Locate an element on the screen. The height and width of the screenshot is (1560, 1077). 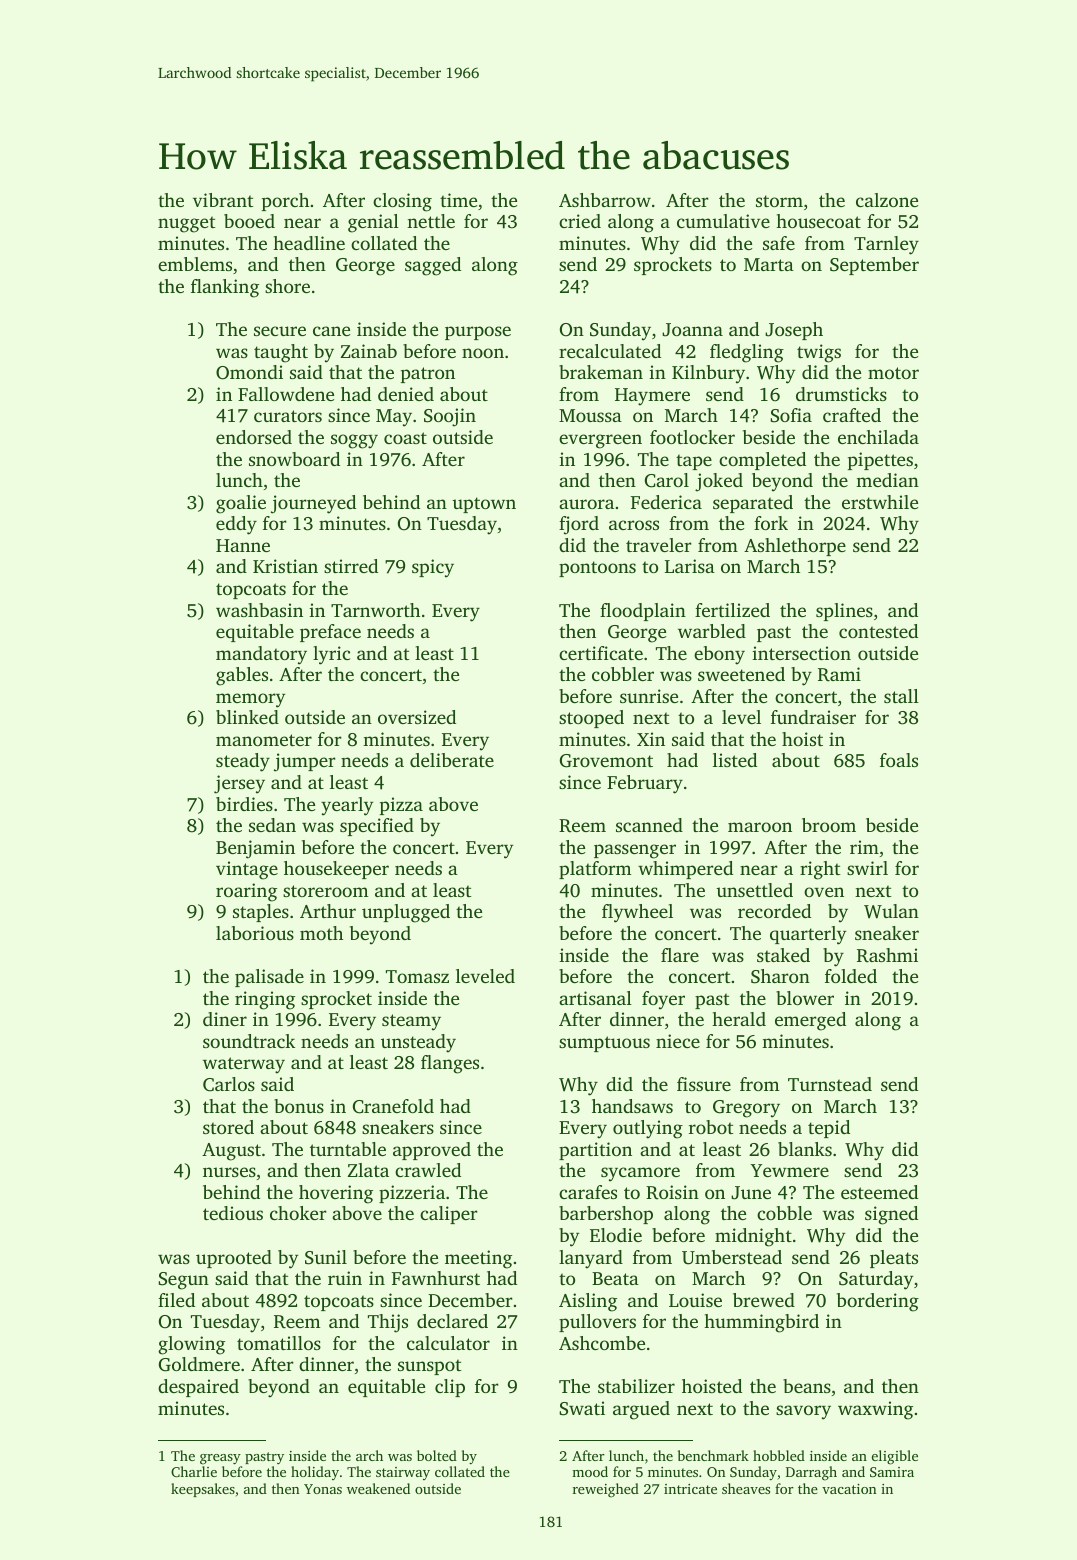
keepsakes is located at coordinates (203, 1490).
